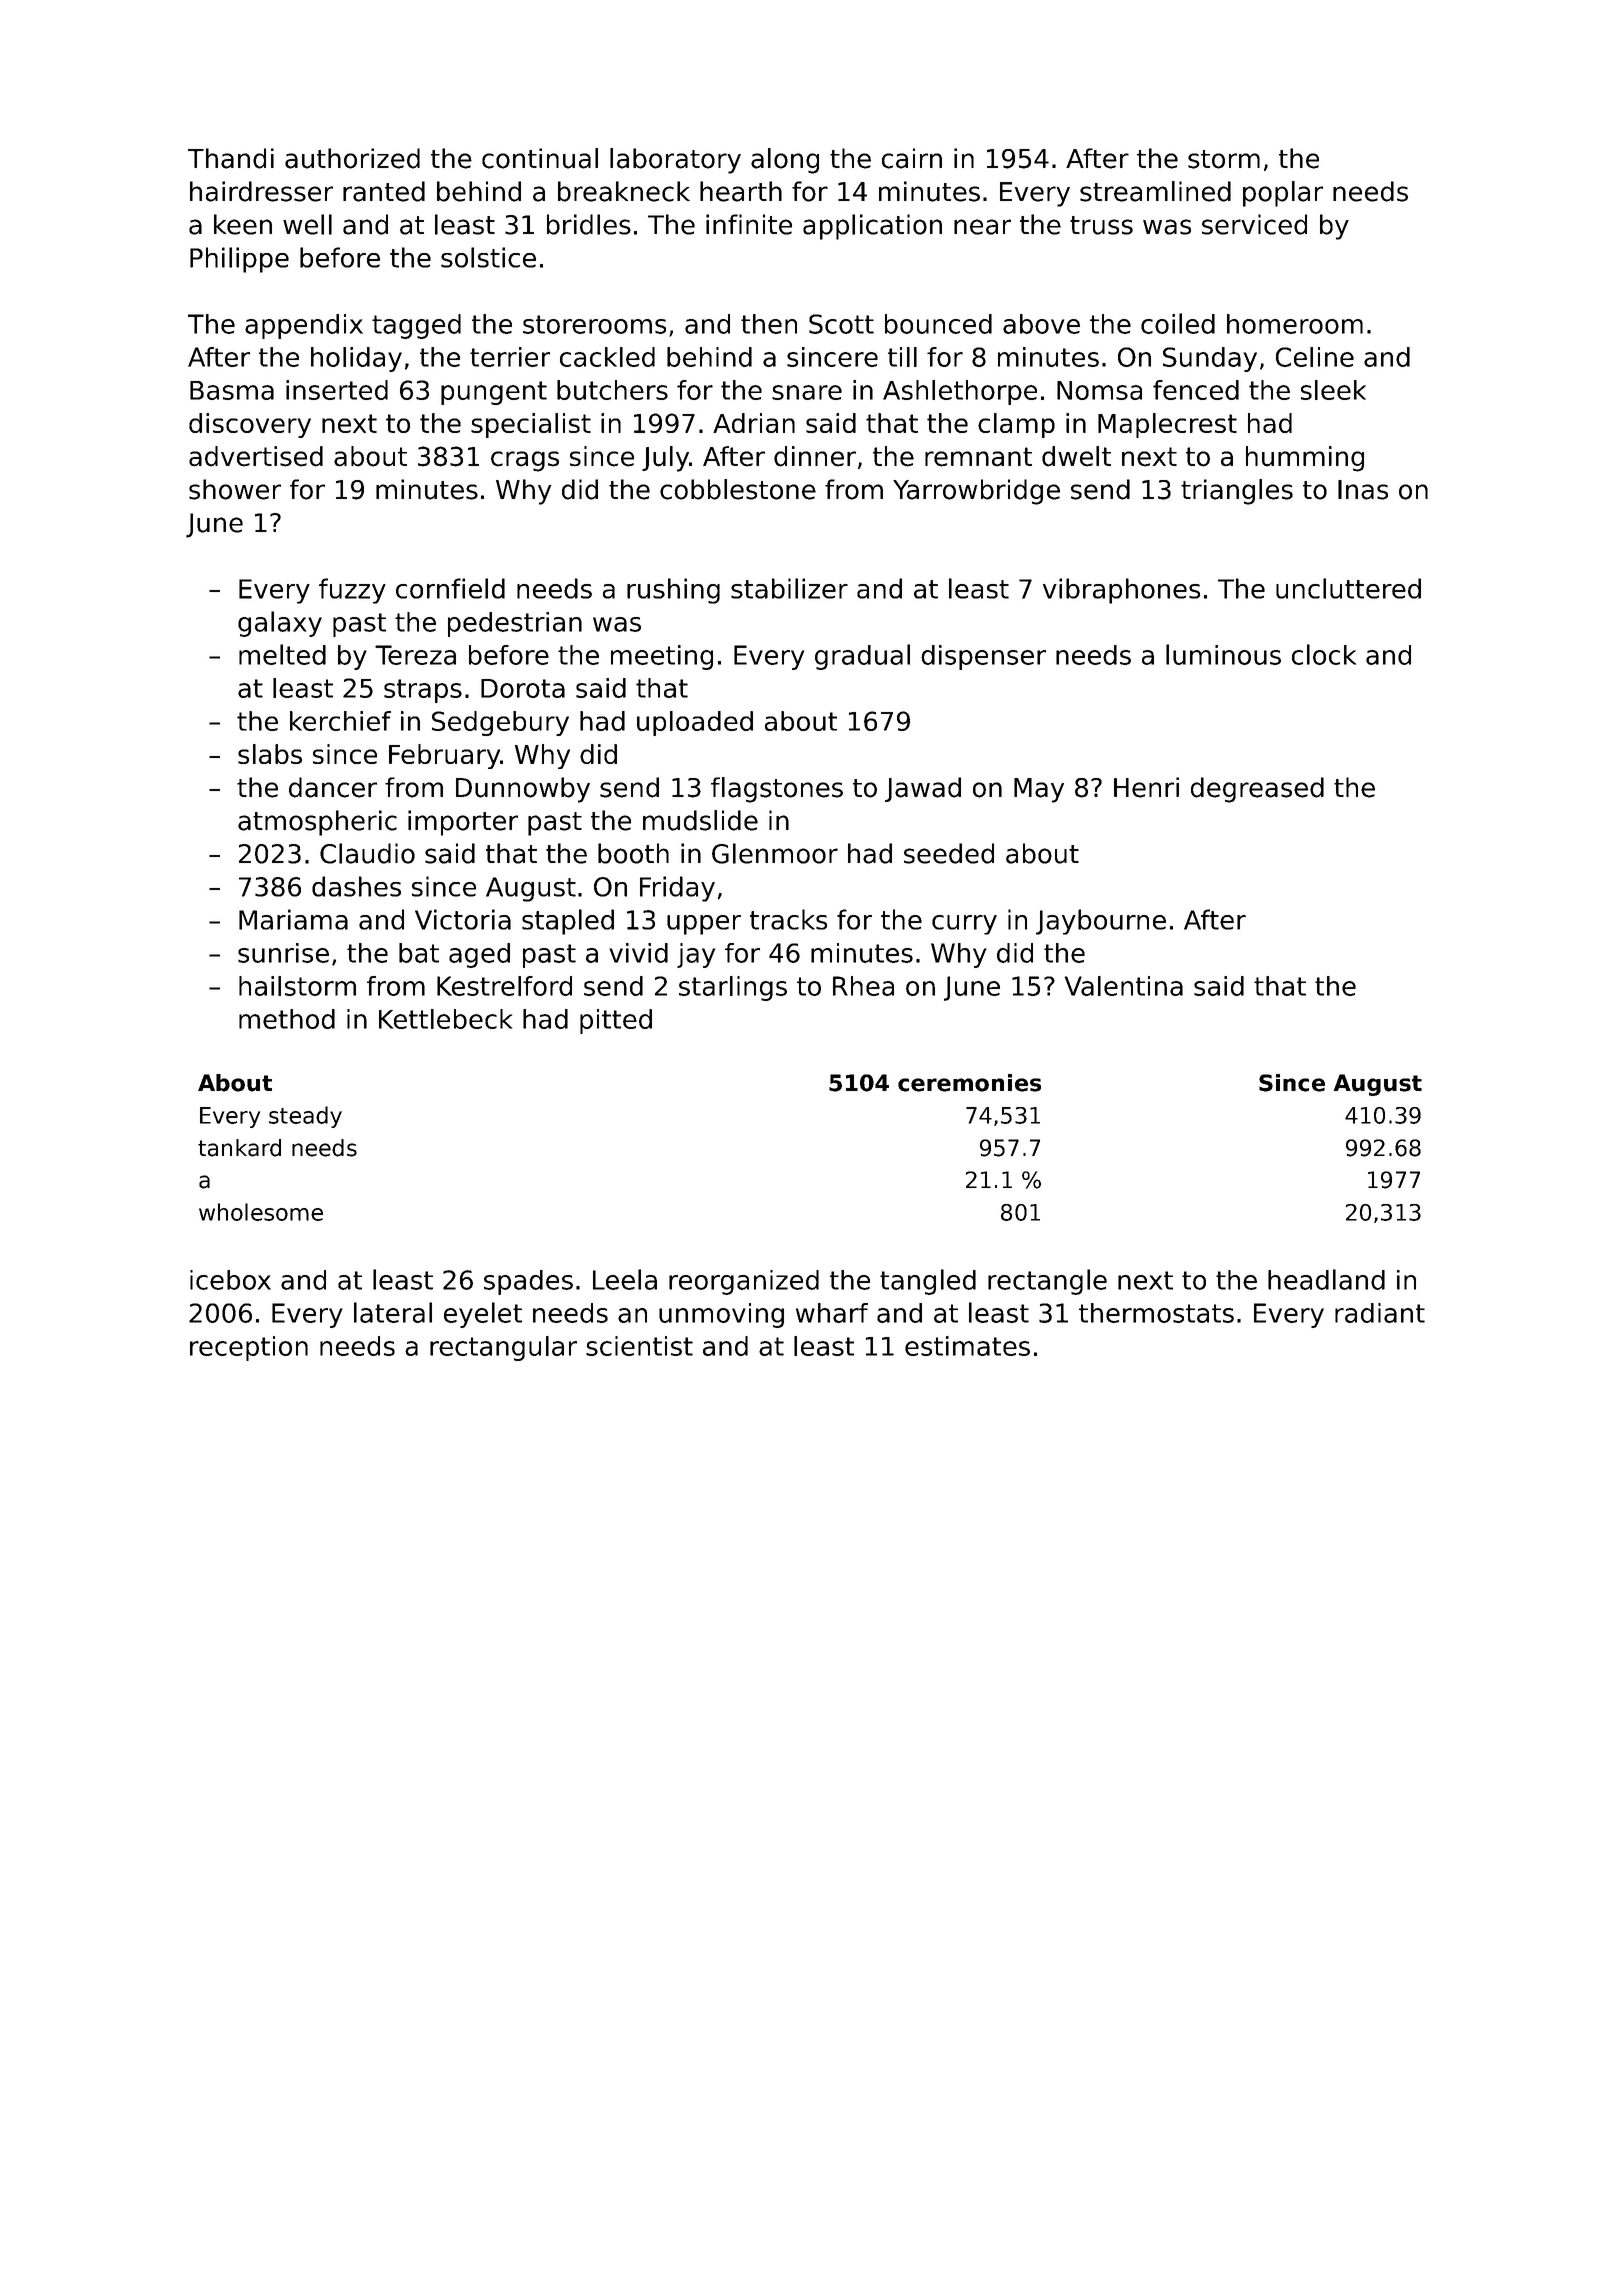  What do you see at coordinates (1121, 591) in the screenshot?
I see `vibraphones` at bounding box center [1121, 591].
